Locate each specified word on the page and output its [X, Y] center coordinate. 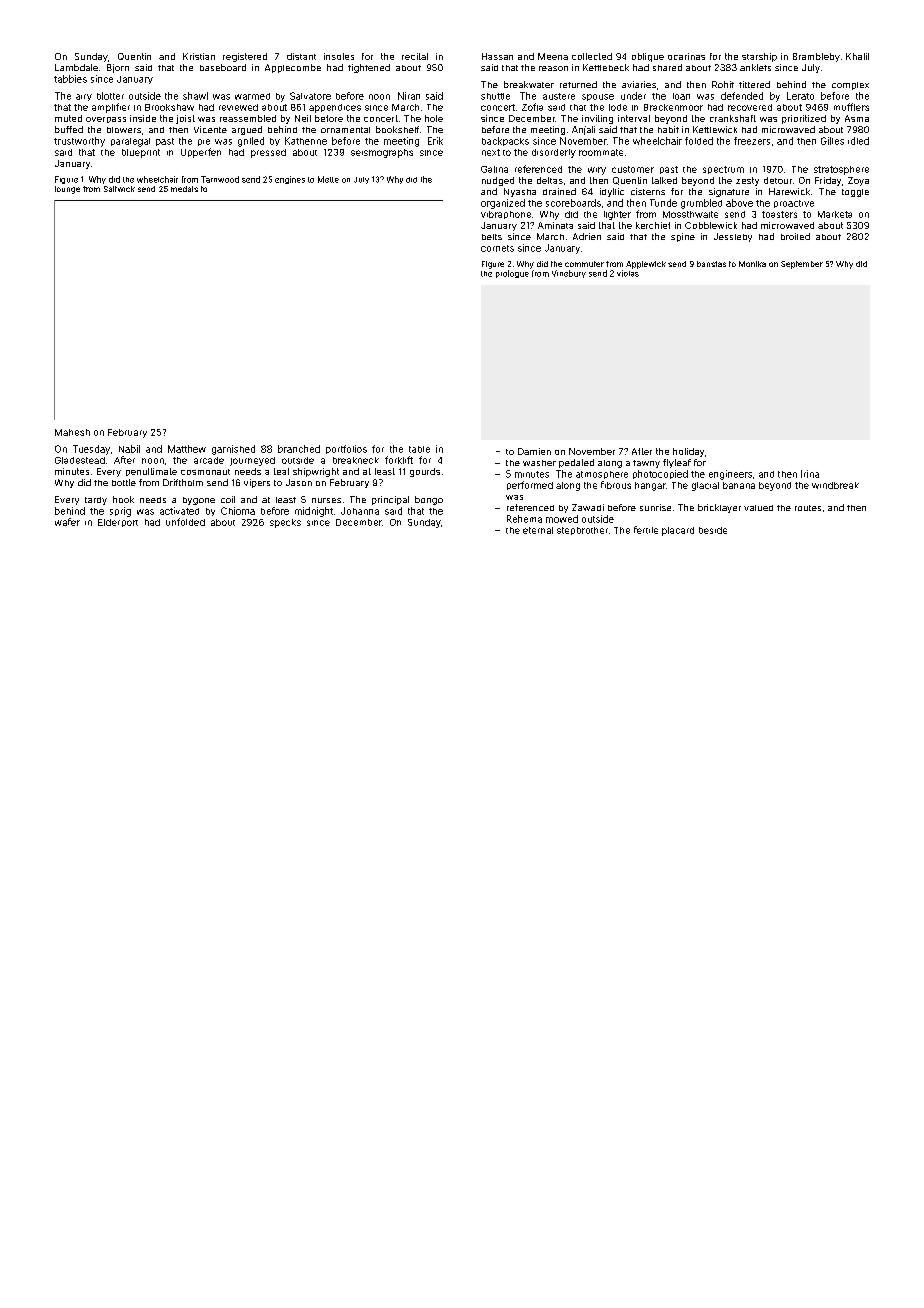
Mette [328, 179]
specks [285, 523]
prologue [512, 274]
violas [628, 273]
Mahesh [72, 432]
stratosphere [841, 170]
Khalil [857, 56]
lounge [67, 190]
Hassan [497, 56]
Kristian [199, 56]
